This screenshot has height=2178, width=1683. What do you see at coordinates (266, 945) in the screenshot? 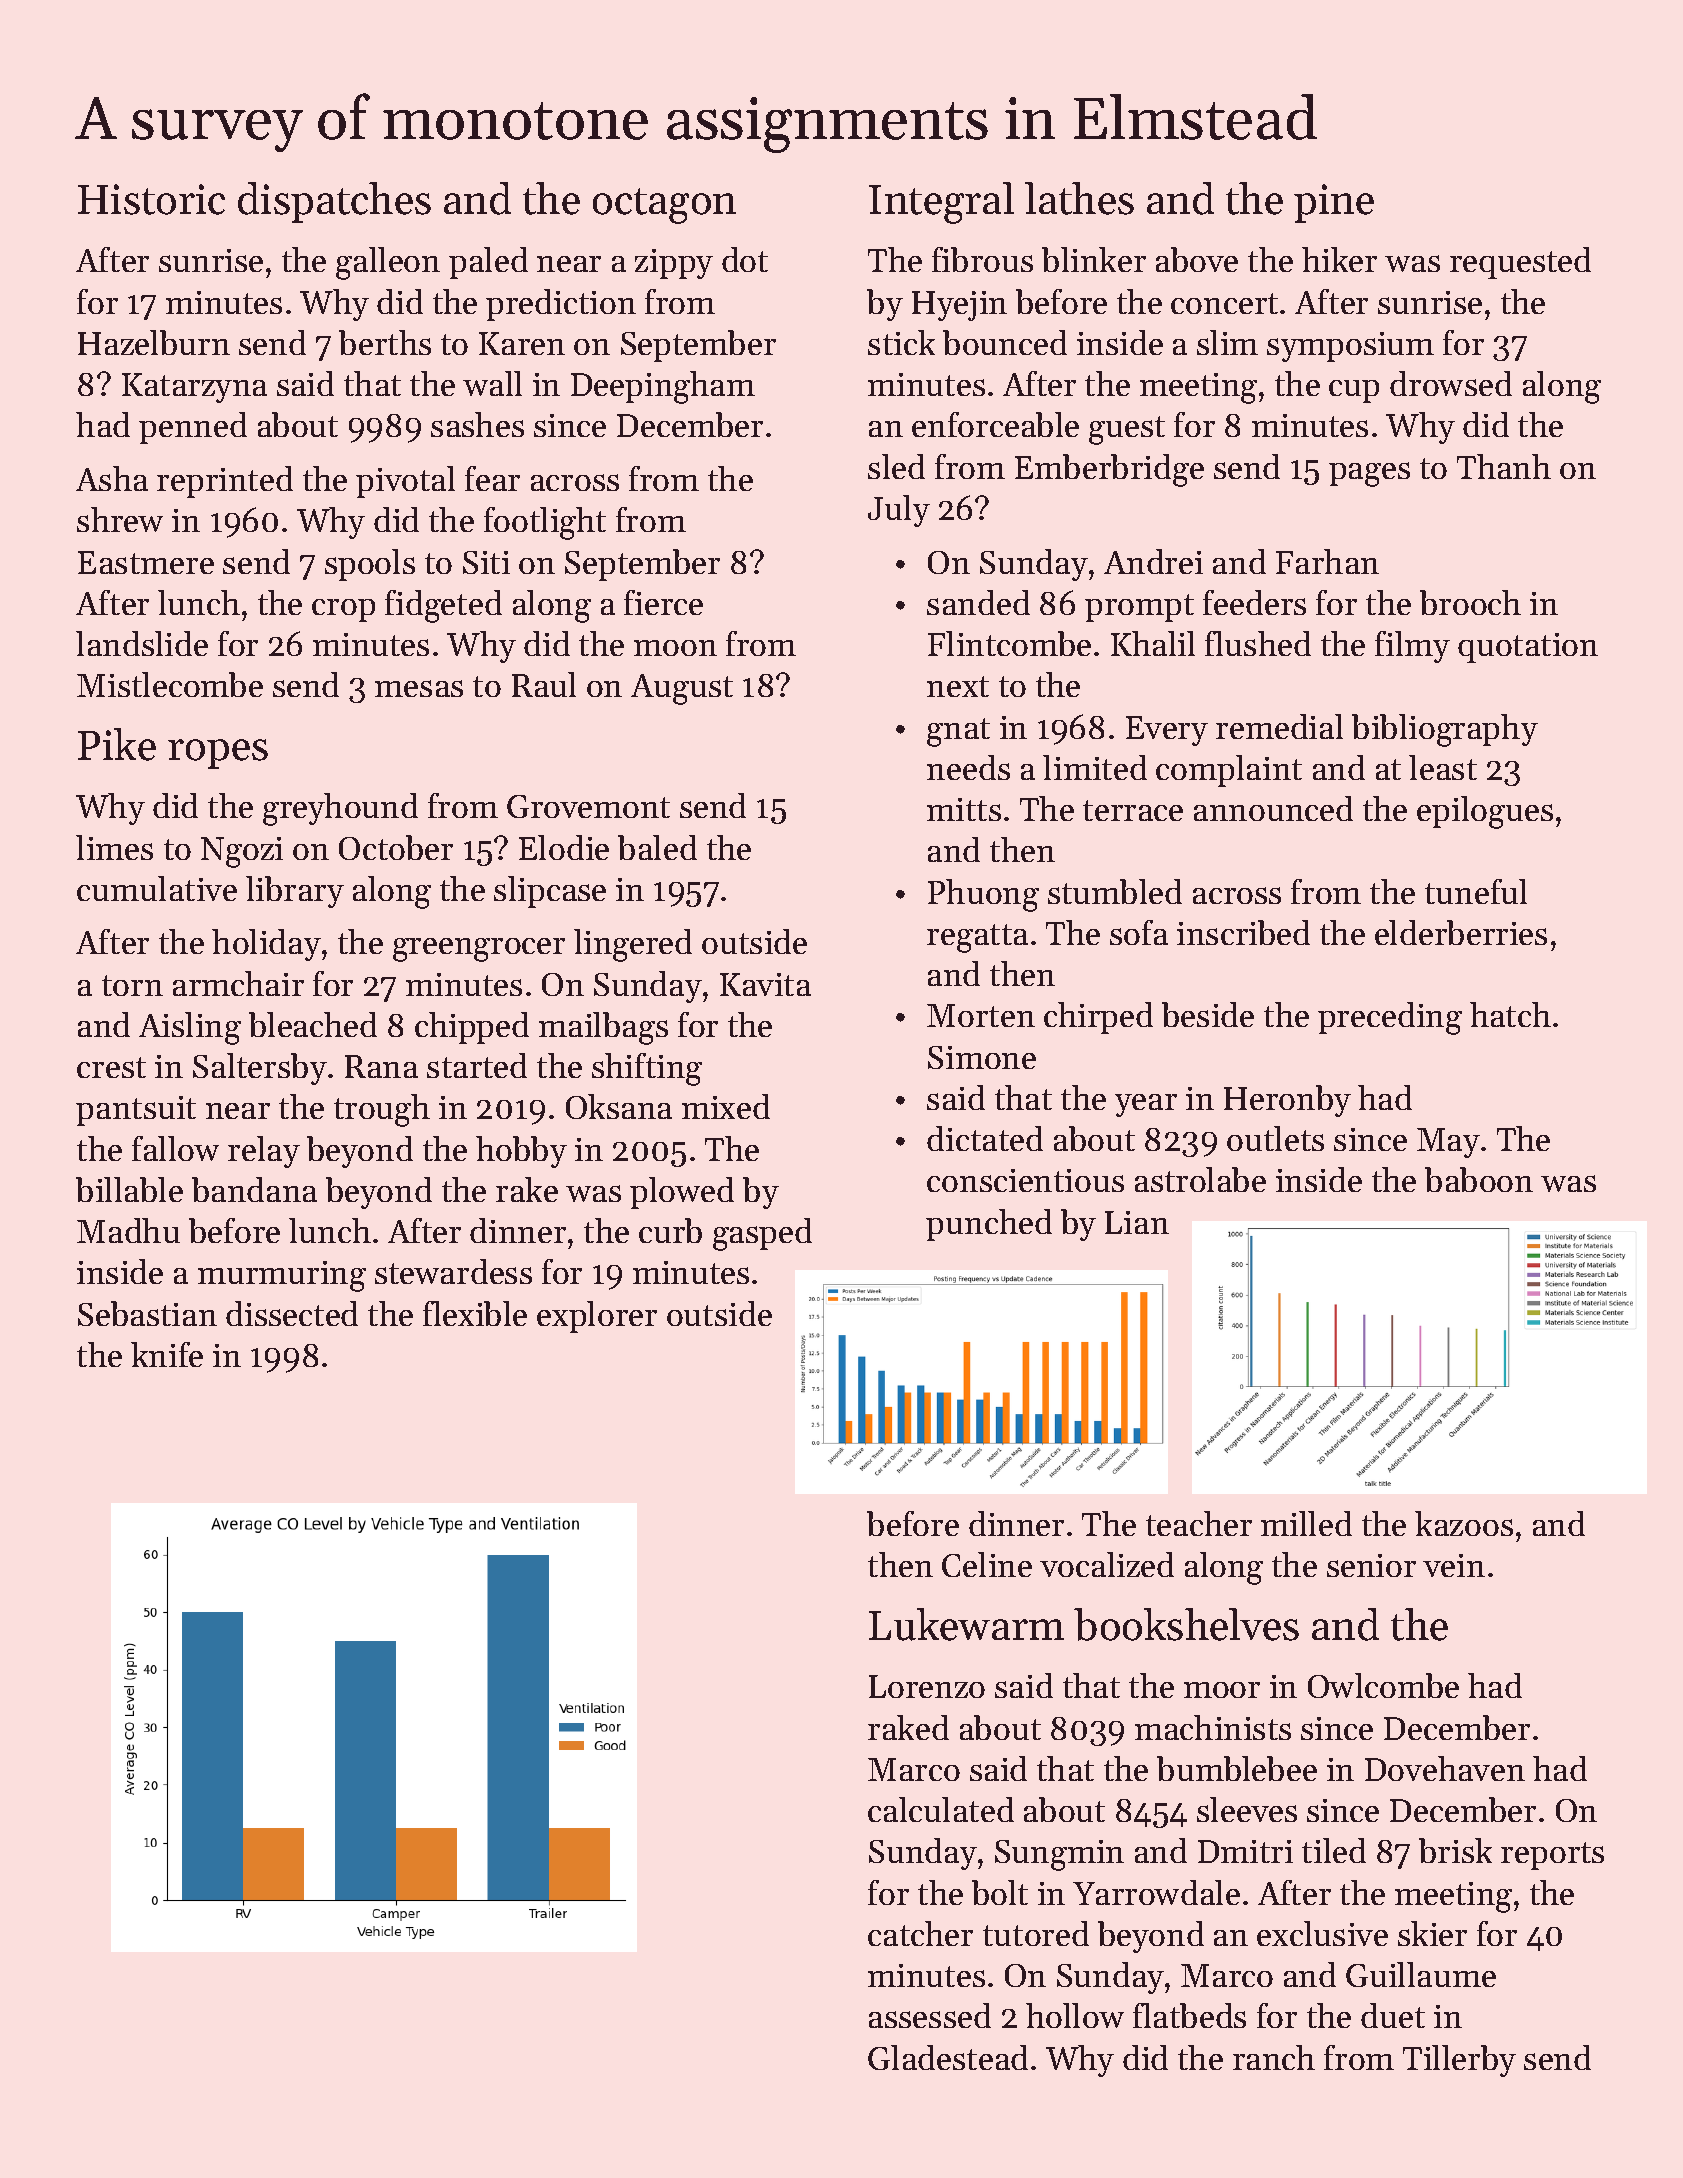
I see `holiday` at bounding box center [266, 945].
